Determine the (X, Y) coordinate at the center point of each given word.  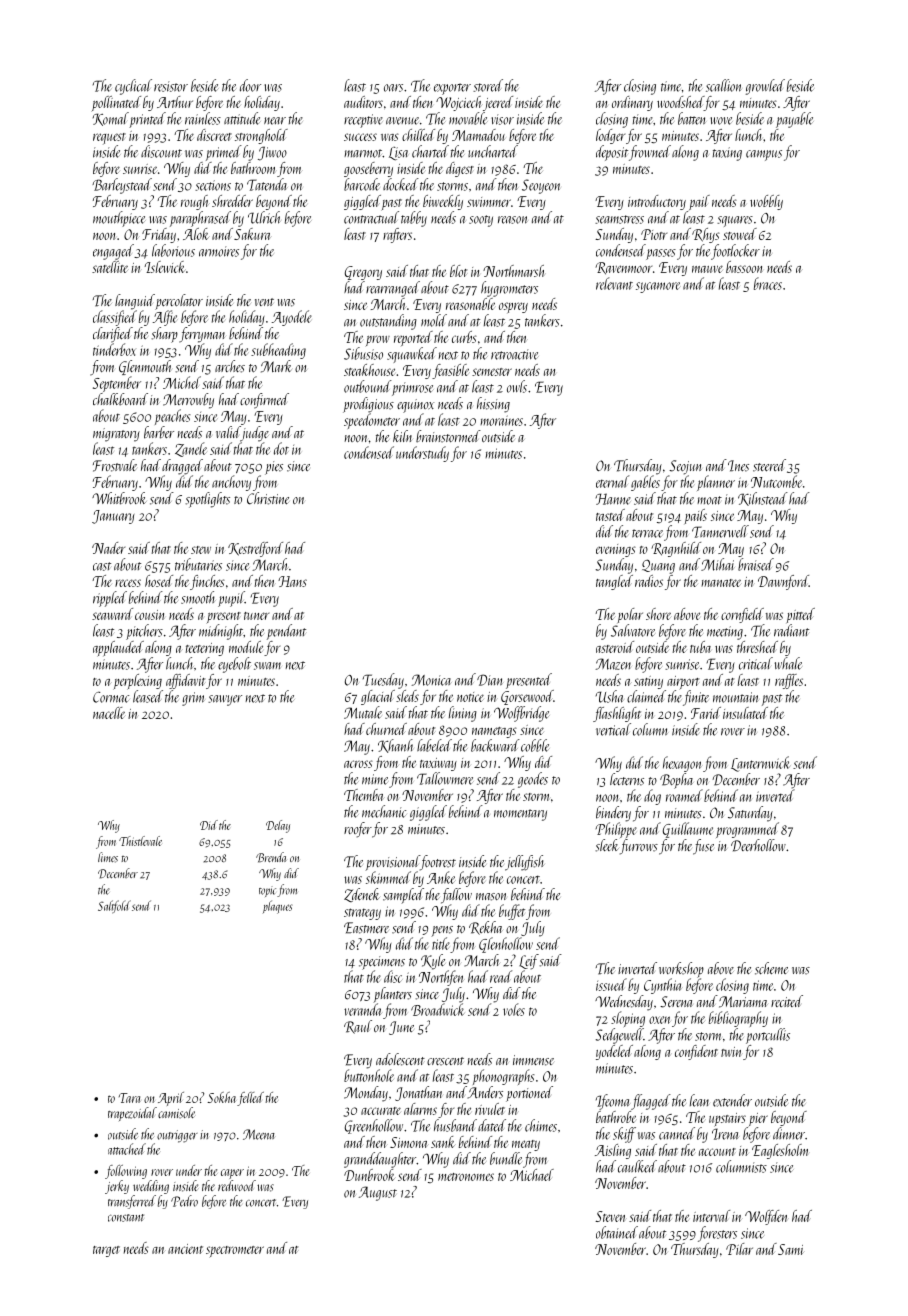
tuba (700, 647)
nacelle (109, 713)
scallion (724, 85)
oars (393, 88)
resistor (171, 86)
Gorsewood (527, 697)
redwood (237, 1185)
